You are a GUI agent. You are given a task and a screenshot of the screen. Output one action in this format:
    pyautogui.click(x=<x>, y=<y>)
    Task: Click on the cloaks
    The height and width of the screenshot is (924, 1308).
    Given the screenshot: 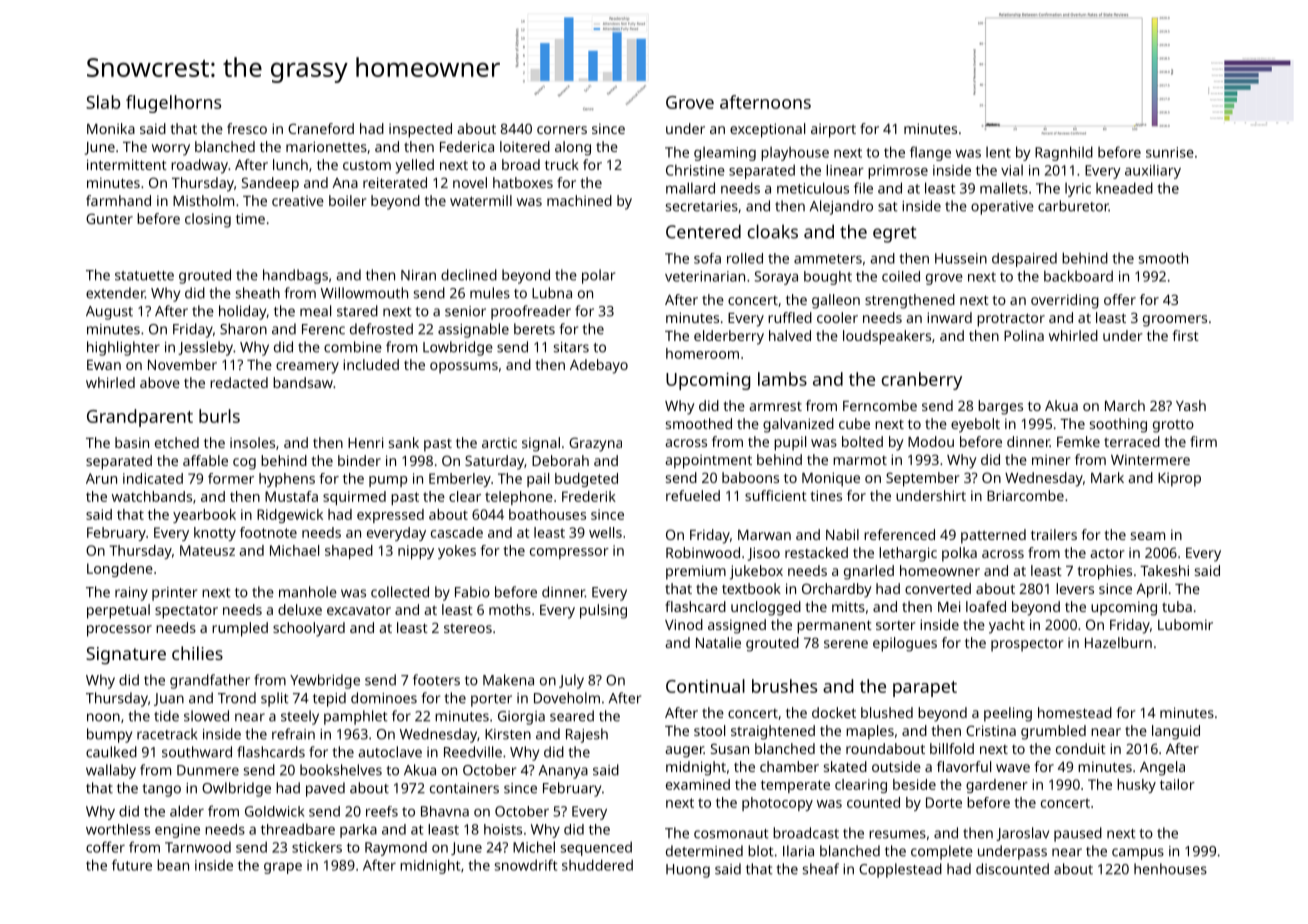 What is the action you would take?
    pyautogui.click(x=773, y=231)
